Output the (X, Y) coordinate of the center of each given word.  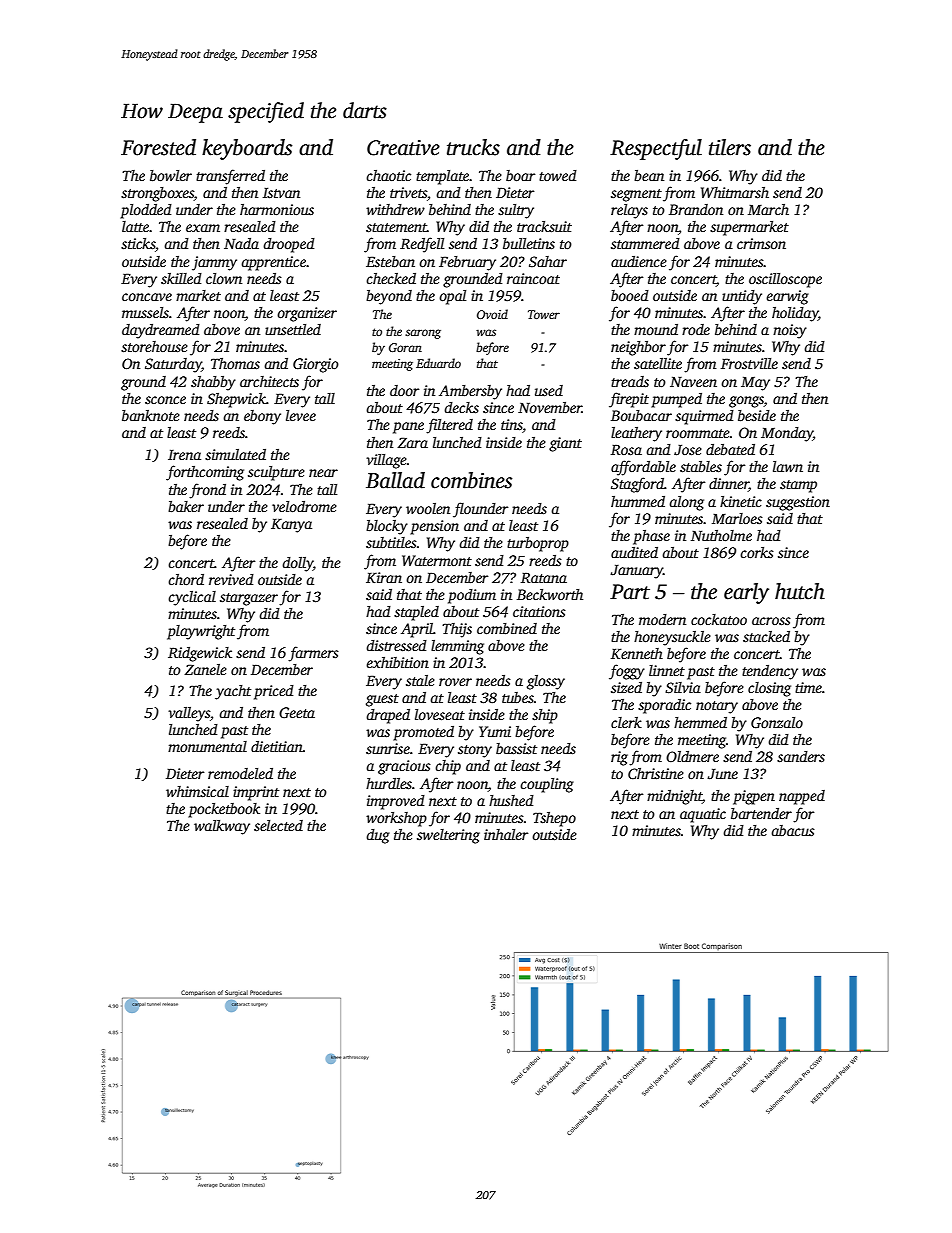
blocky (387, 527)
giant (565, 444)
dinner (729, 485)
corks (757, 552)
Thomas (235, 363)
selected (278, 825)
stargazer (249, 599)
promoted (423, 733)
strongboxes (157, 194)
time (808, 687)
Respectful (656, 149)
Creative (403, 148)
